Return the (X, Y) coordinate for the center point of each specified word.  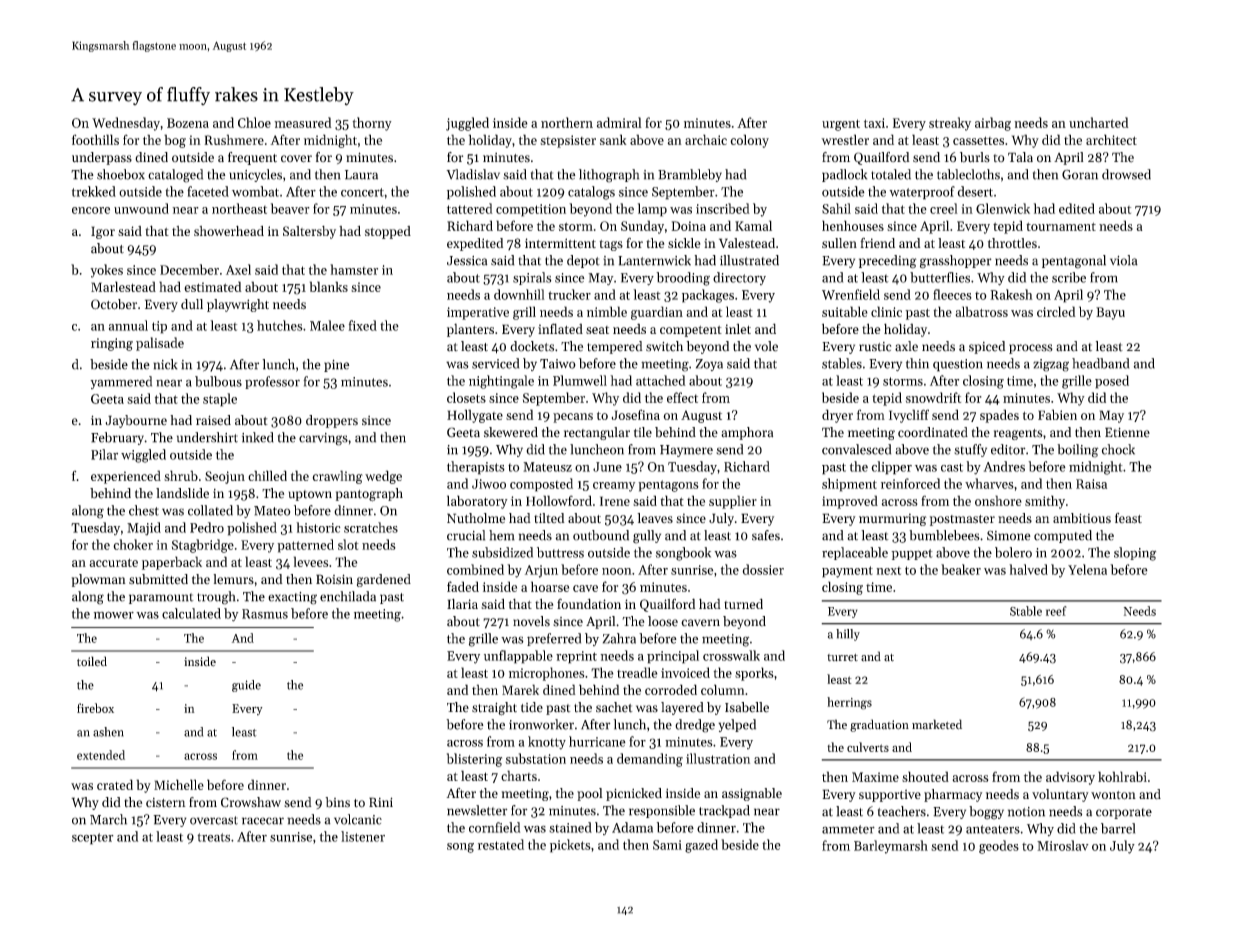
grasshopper (956, 262)
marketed (937, 724)
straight (494, 709)
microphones (546, 674)
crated (115, 784)
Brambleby (690, 175)
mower (114, 615)
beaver (290, 208)
